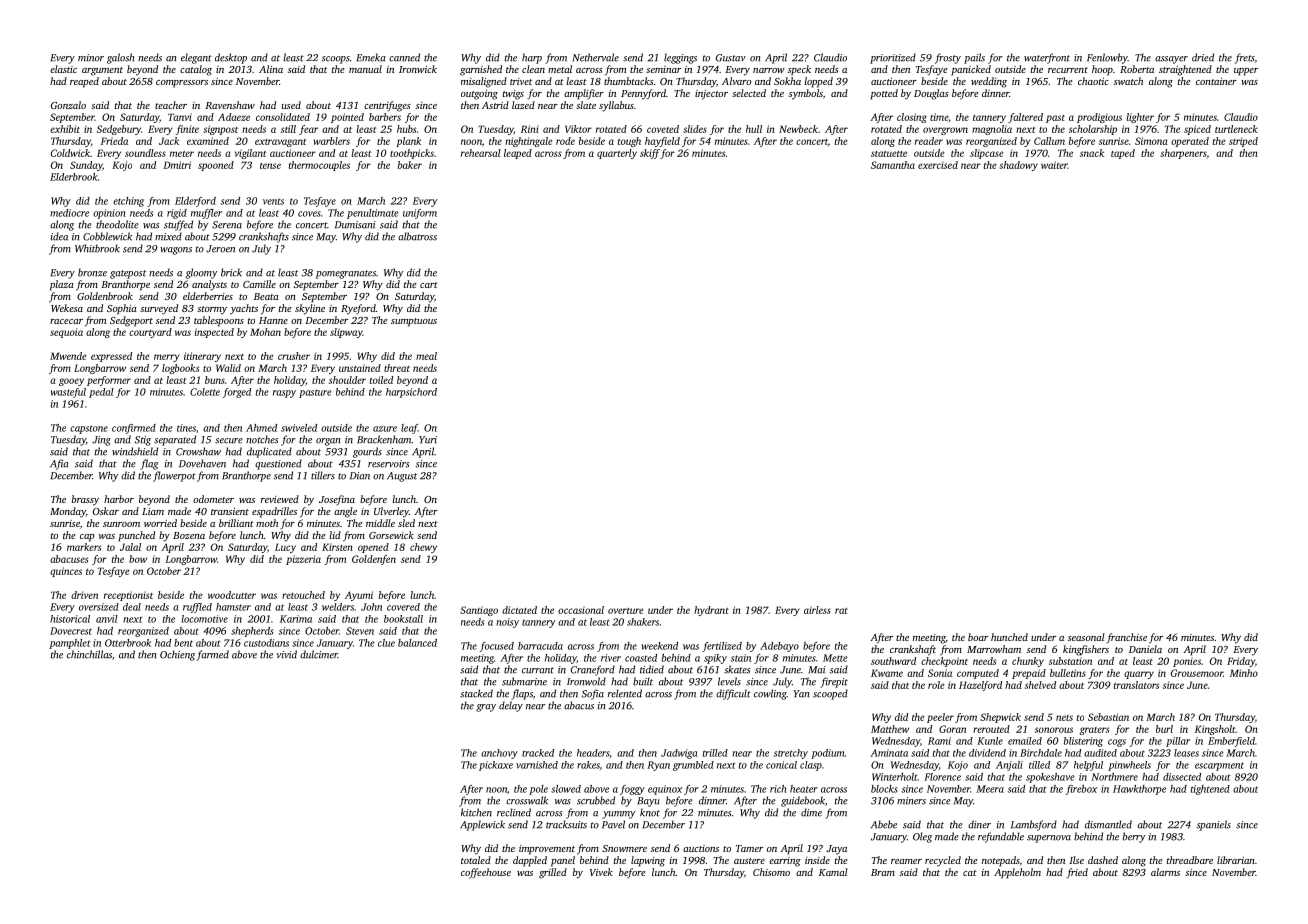  Describe the element at coordinates (1108, 824) in the screenshot. I see `dismantled` at that location.
